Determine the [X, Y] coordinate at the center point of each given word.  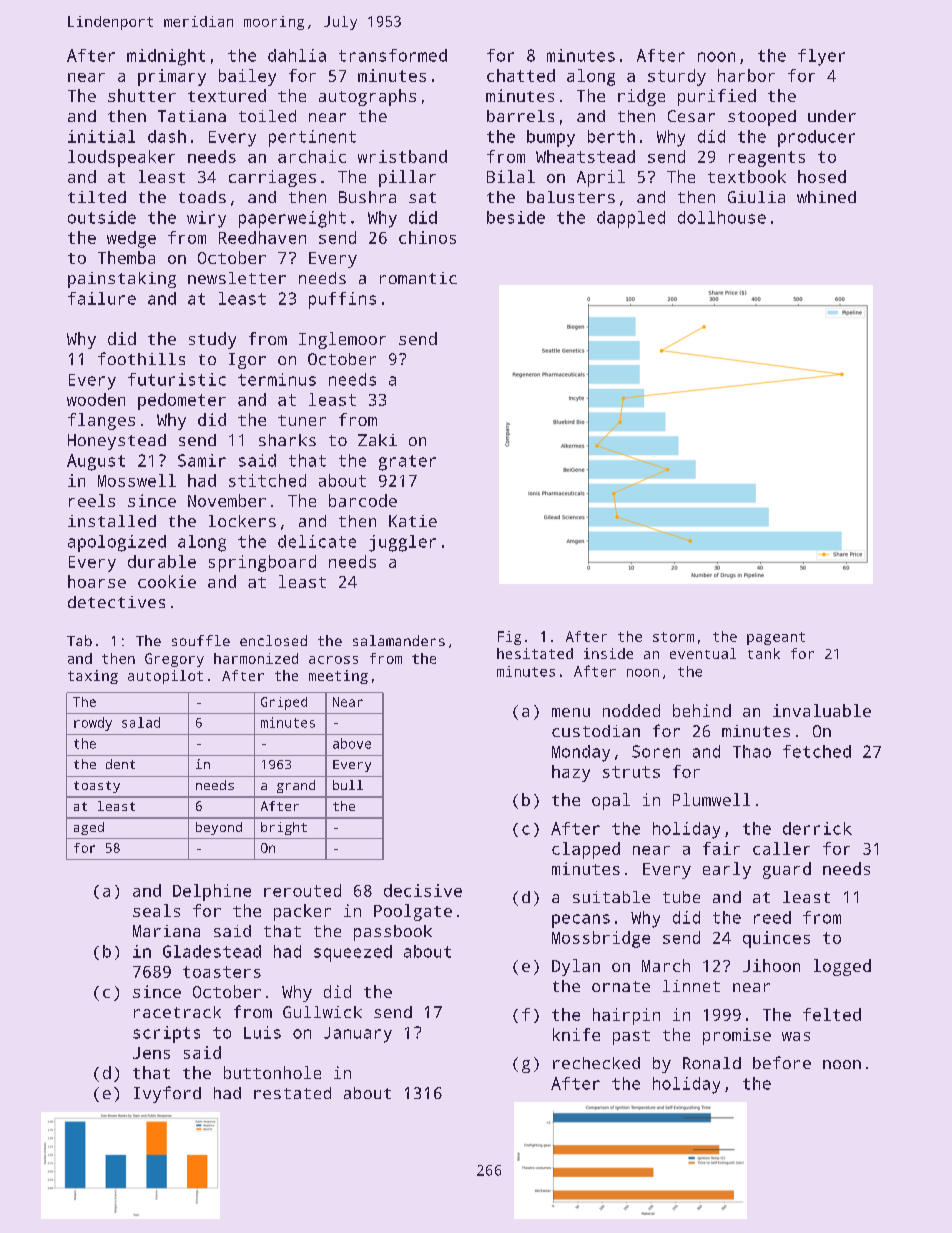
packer [302, 912]
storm [673, 637]
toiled [267, 116]
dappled [631, 219]
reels [92, 500]
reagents [767, 159]
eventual [703, 653]
